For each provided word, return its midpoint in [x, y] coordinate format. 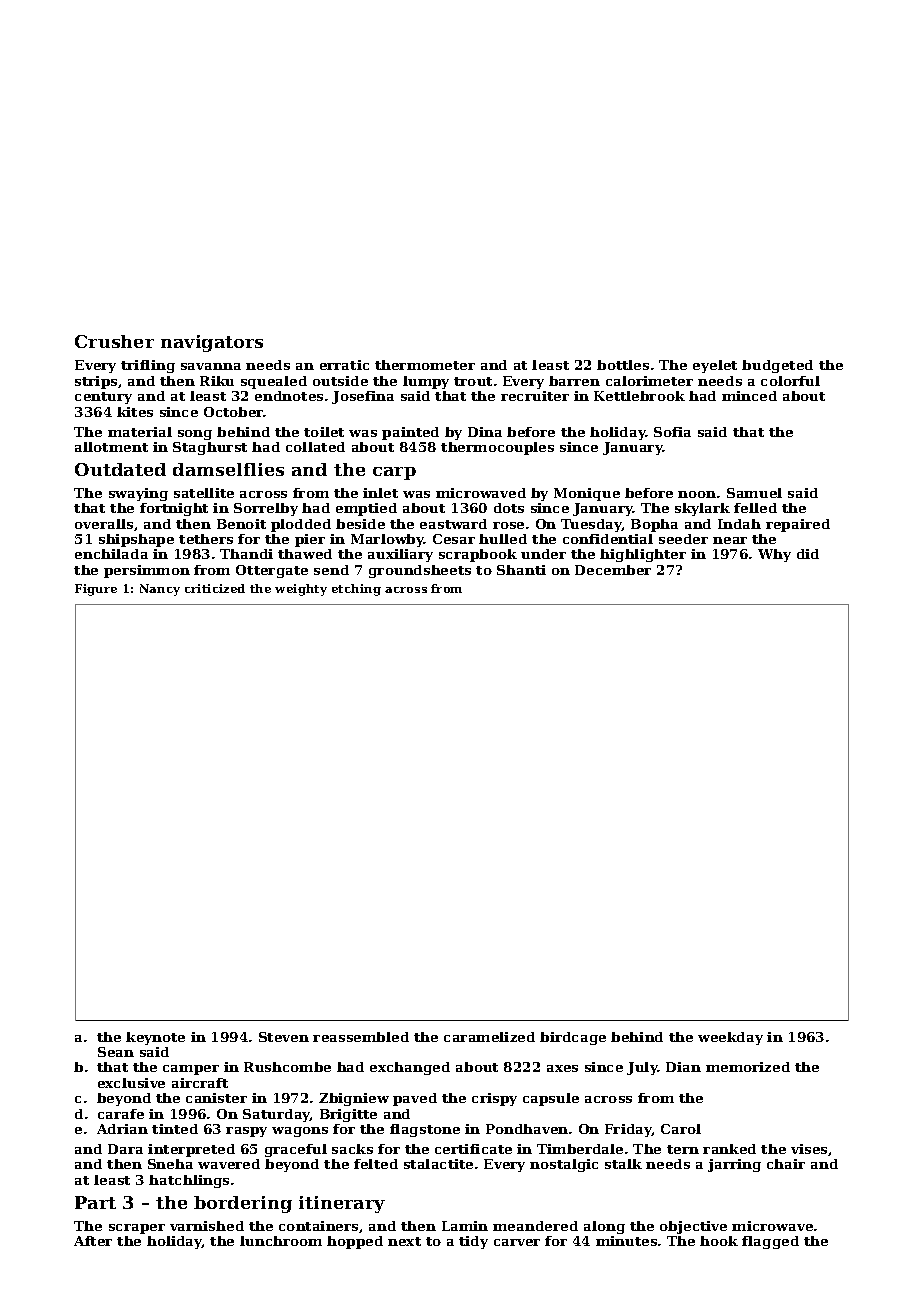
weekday [730, 1038]
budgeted [777, 366]
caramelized [489, 1037]
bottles [623, 365]
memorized [748, 1067]
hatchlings [189, 1181]
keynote [155, 1038]
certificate [473, 1149]
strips [96, 382]
